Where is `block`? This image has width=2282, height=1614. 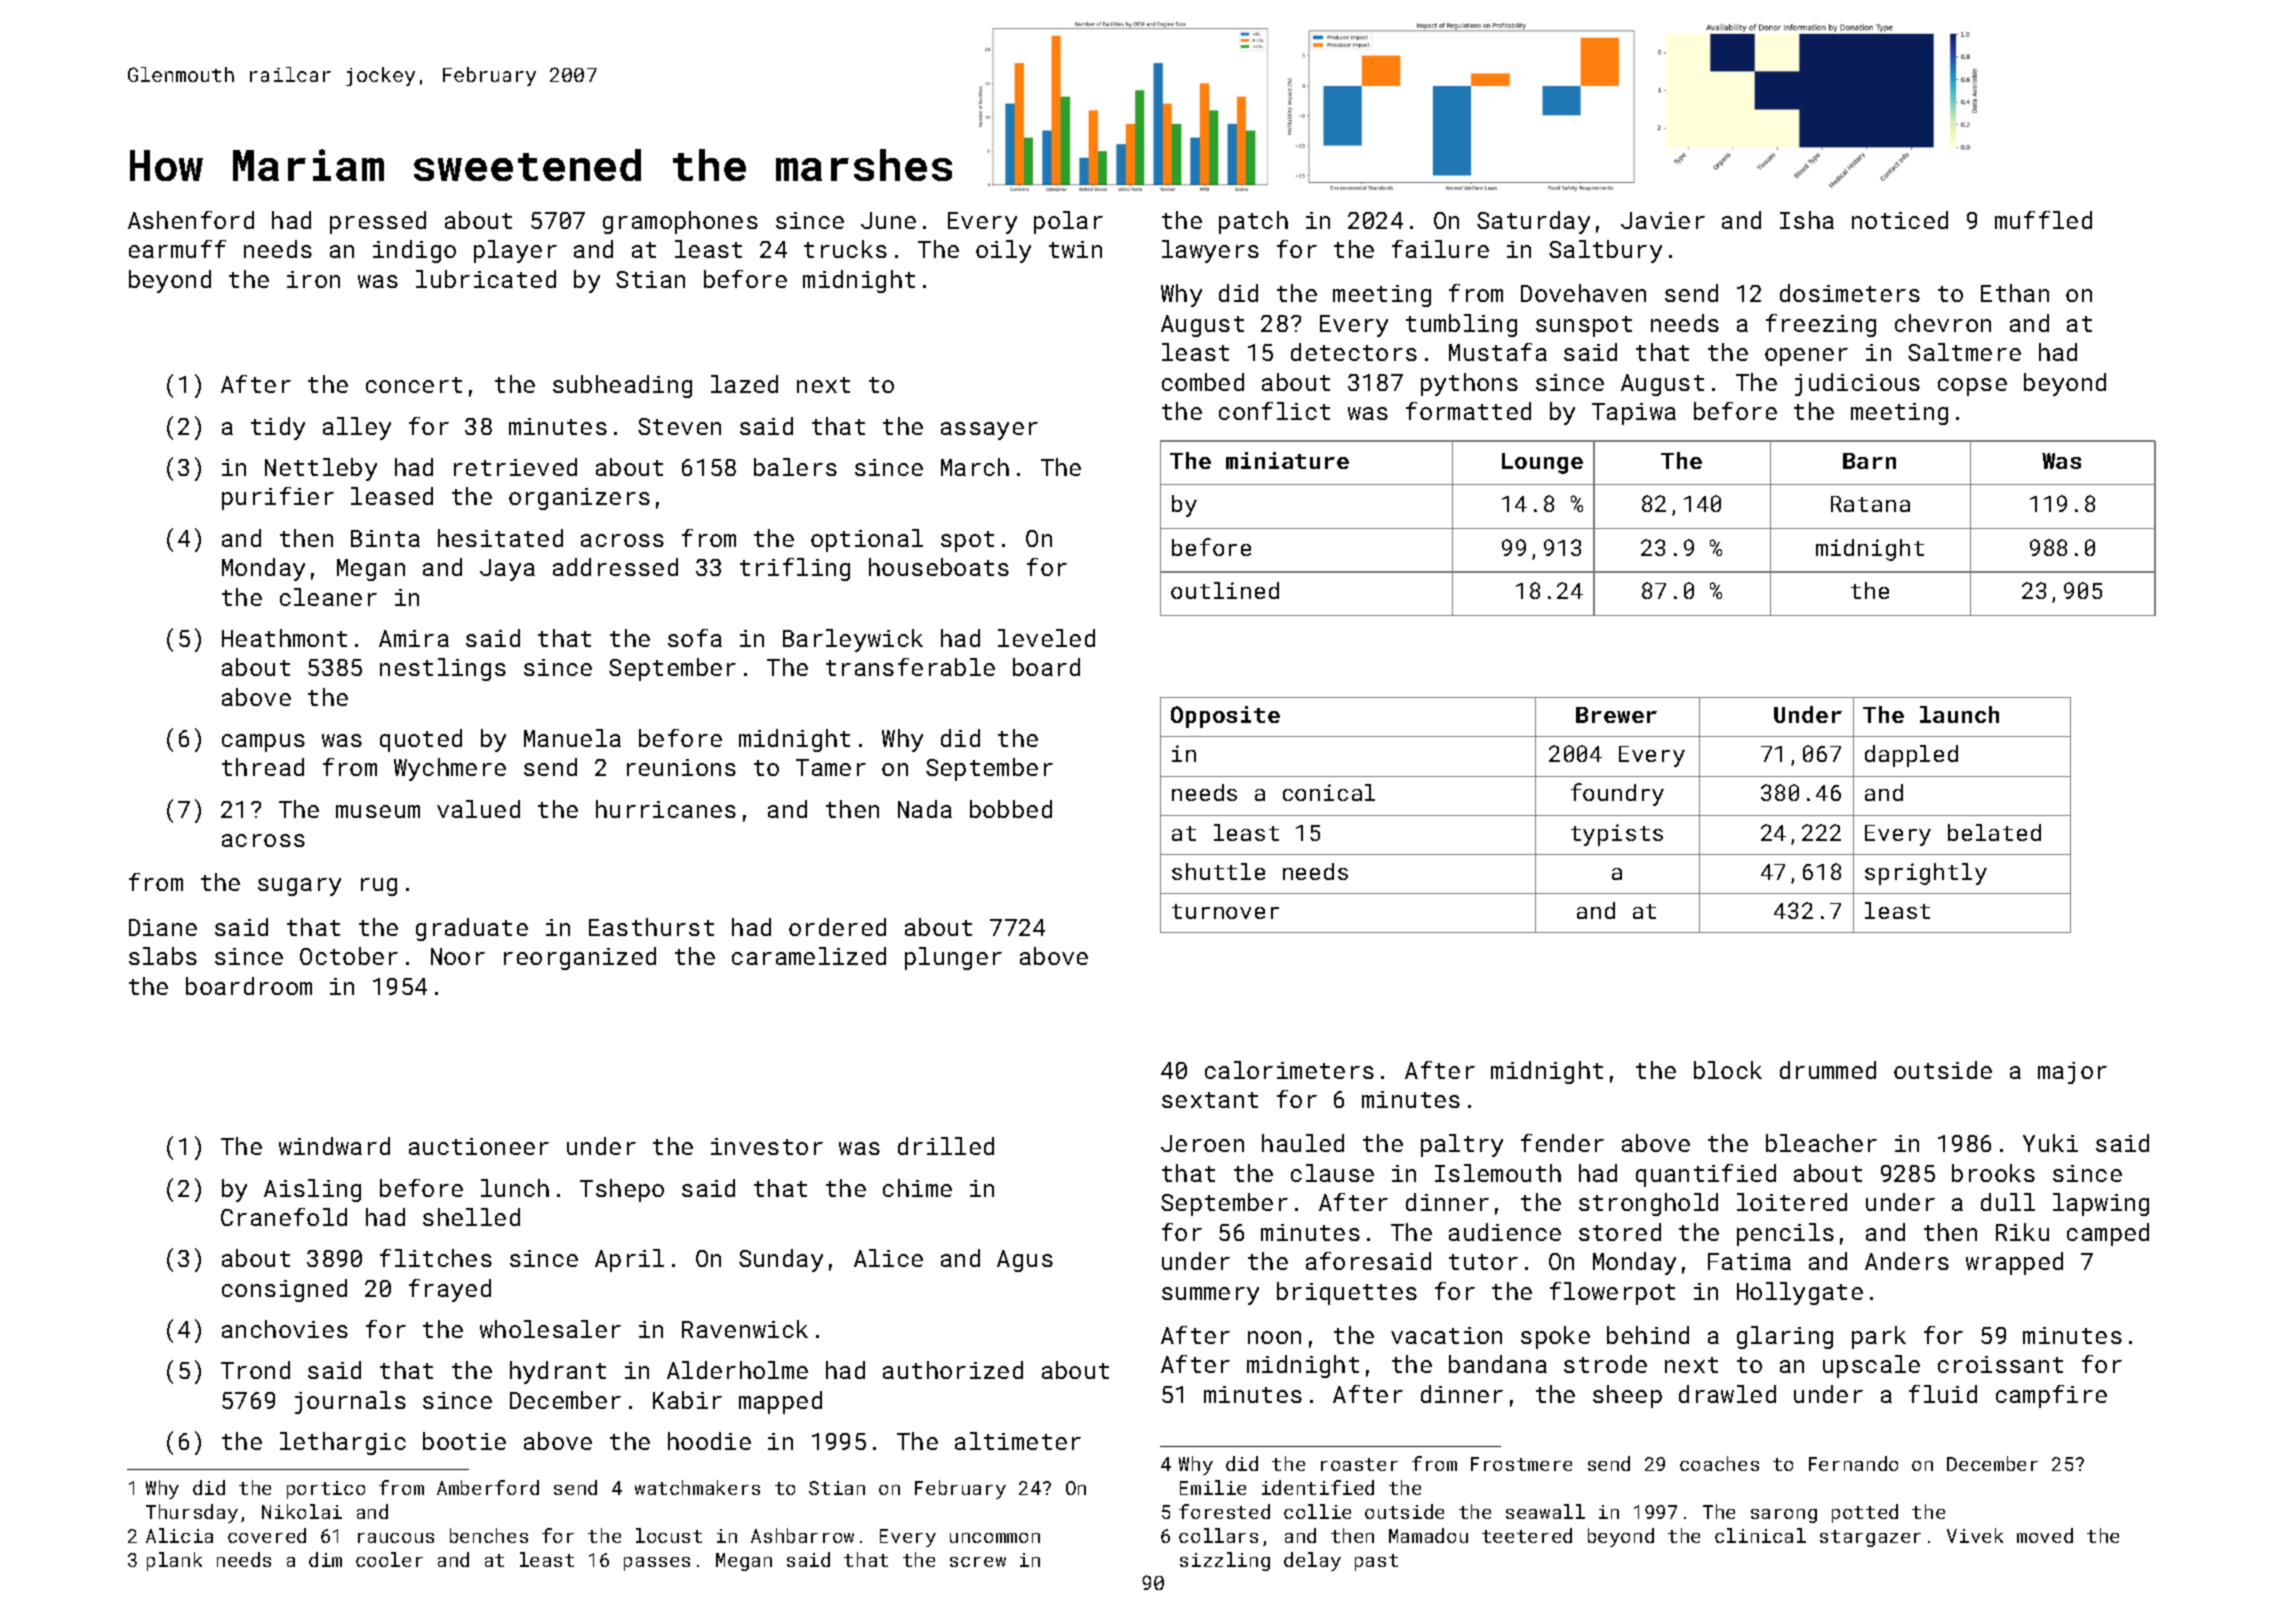
block is located at coordinates (1728, 1070).
